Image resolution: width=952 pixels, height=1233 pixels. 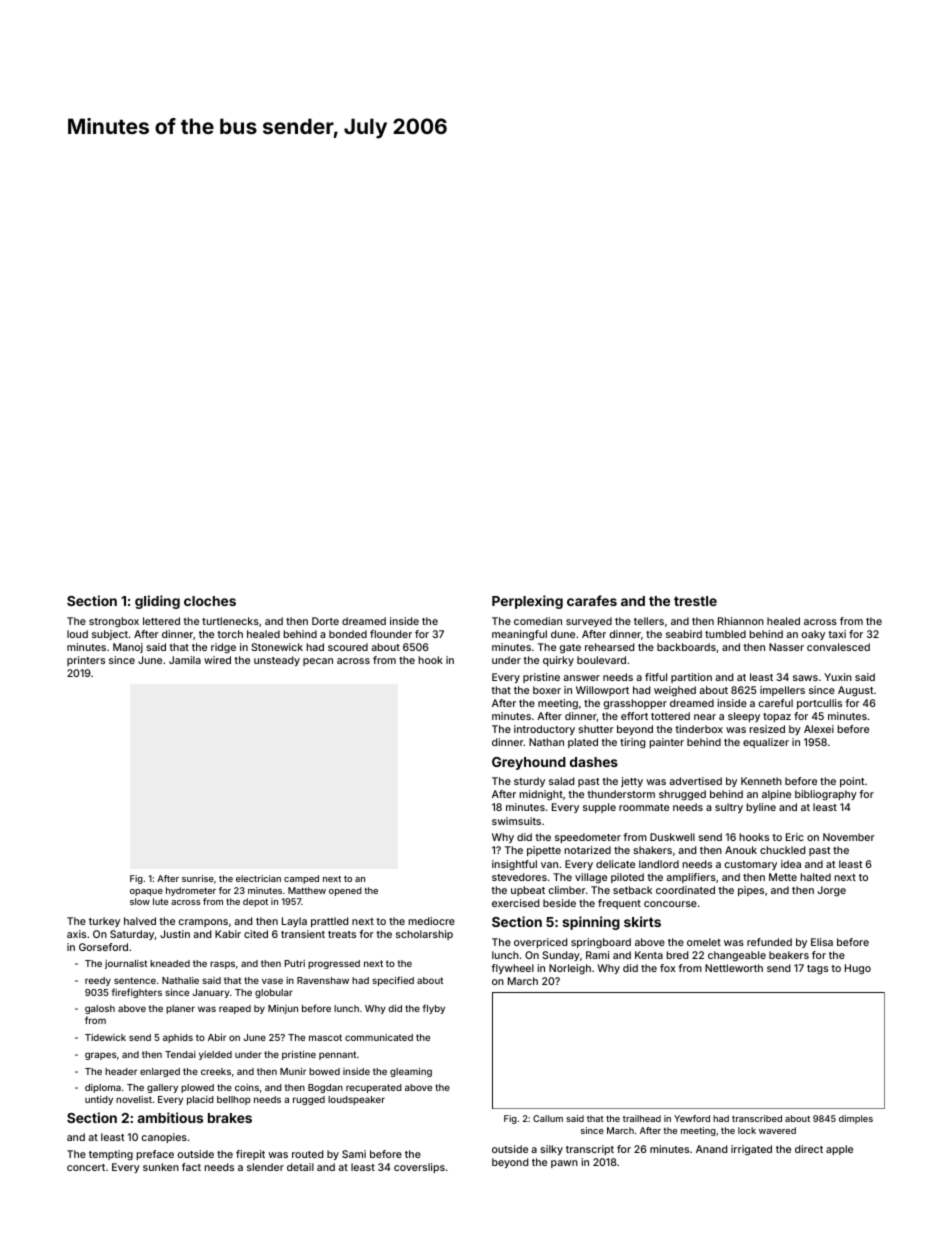 What do you see at coordinates (198, 878) in the screenshot?
I see `sunrise` at bounding box center [198, 878].
